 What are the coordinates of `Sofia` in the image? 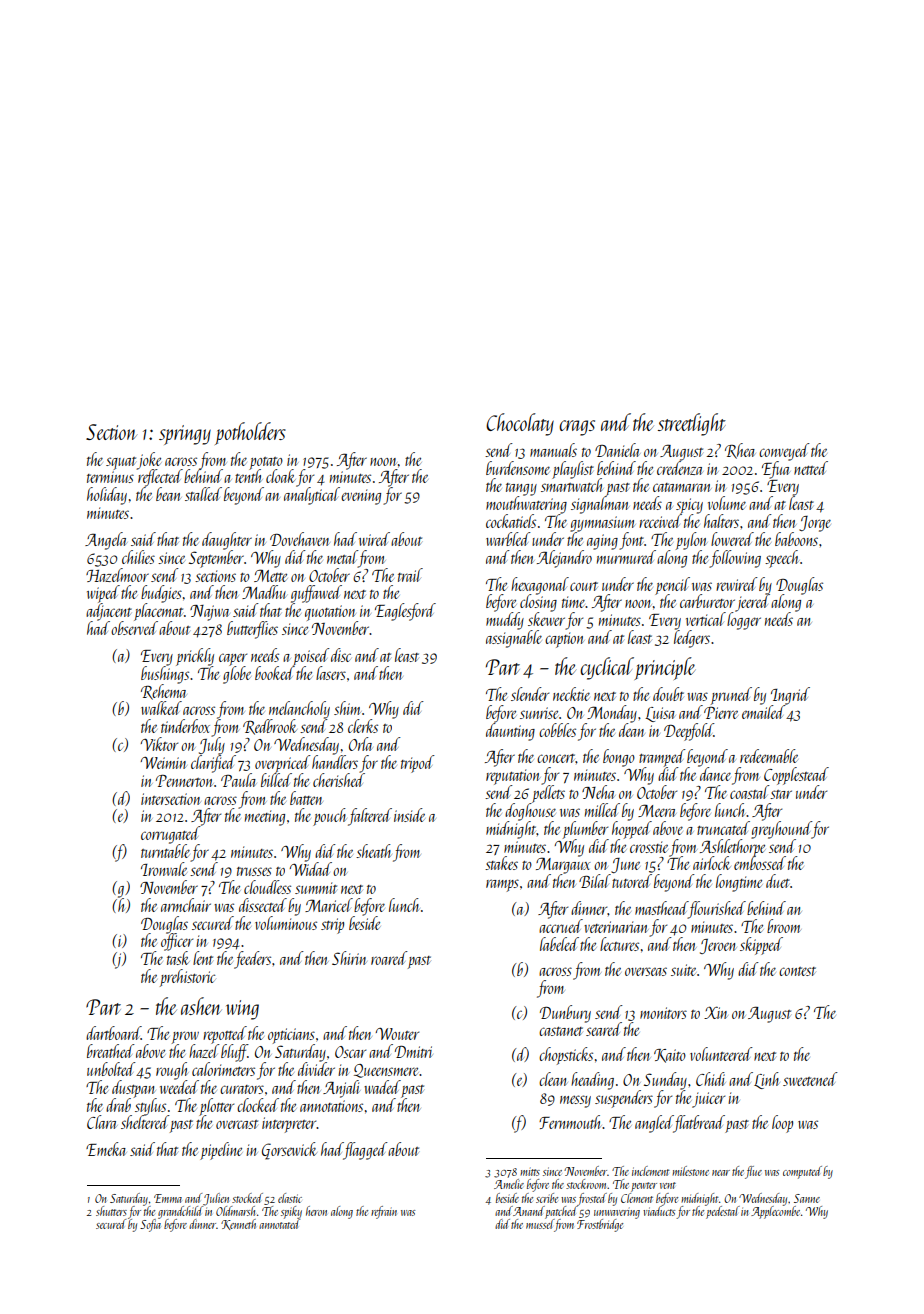 It's located at (150, 1225).
